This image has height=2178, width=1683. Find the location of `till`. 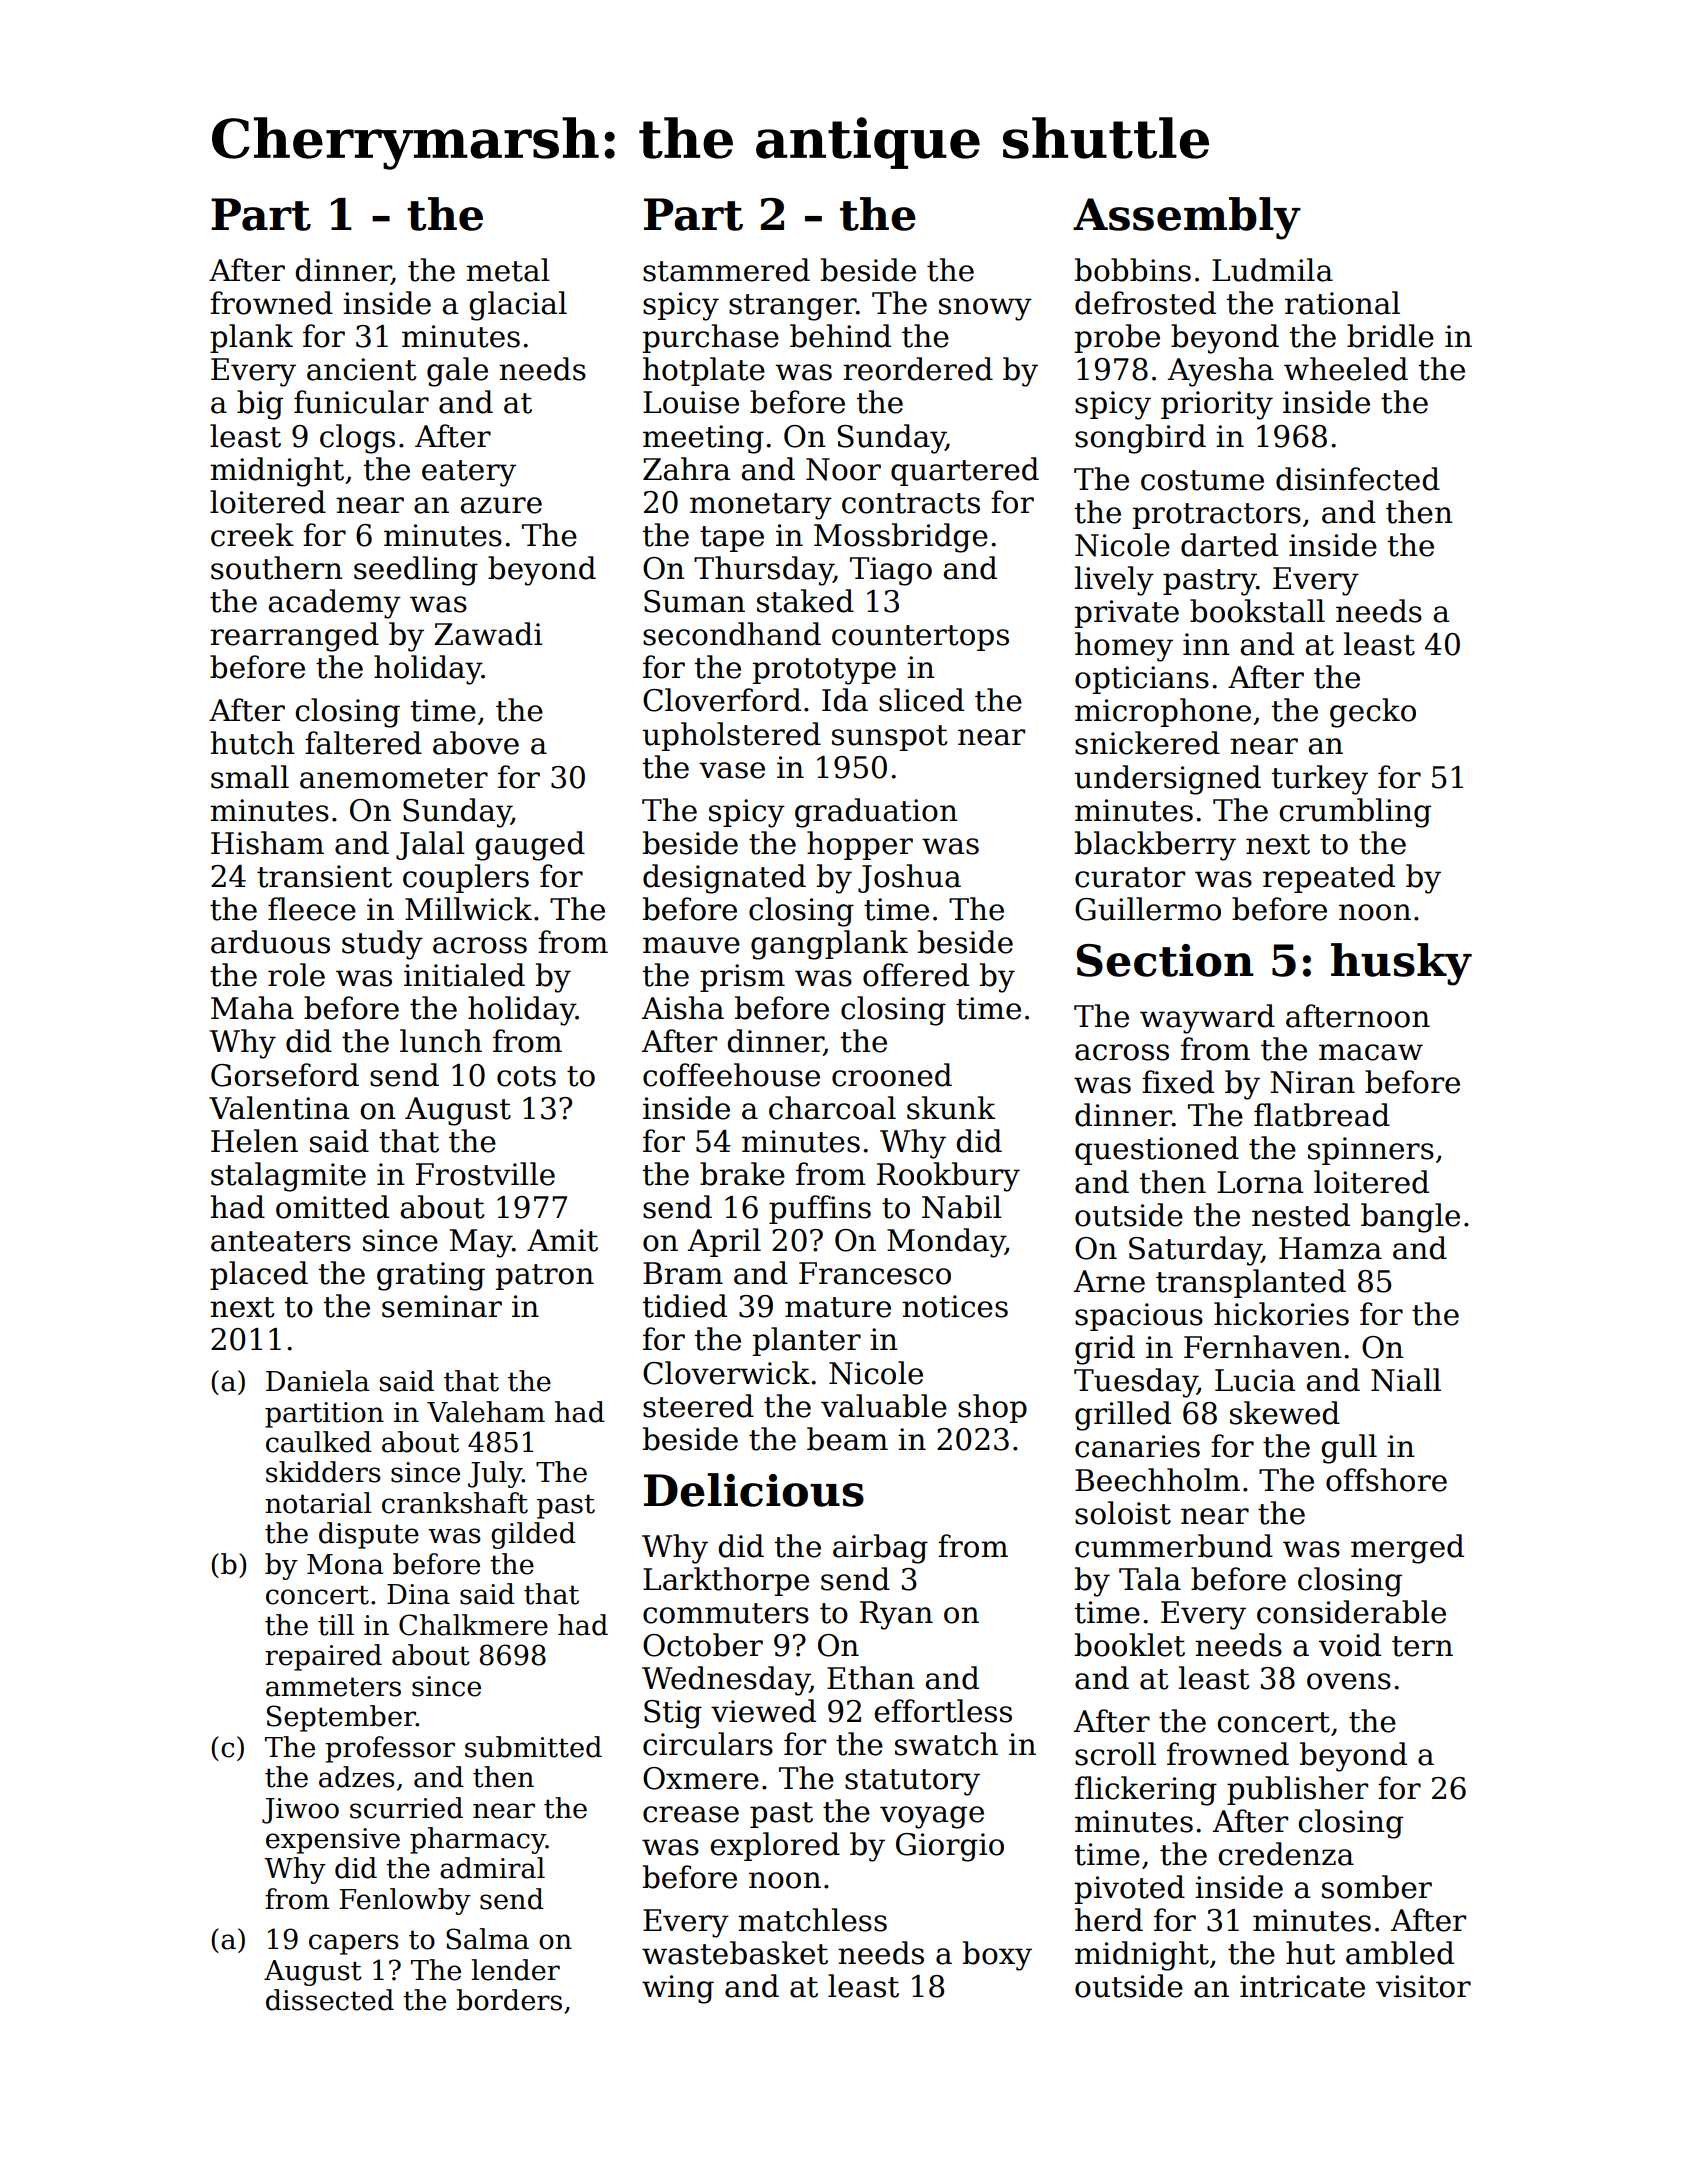

till is located at coordinates (336, 1625).
